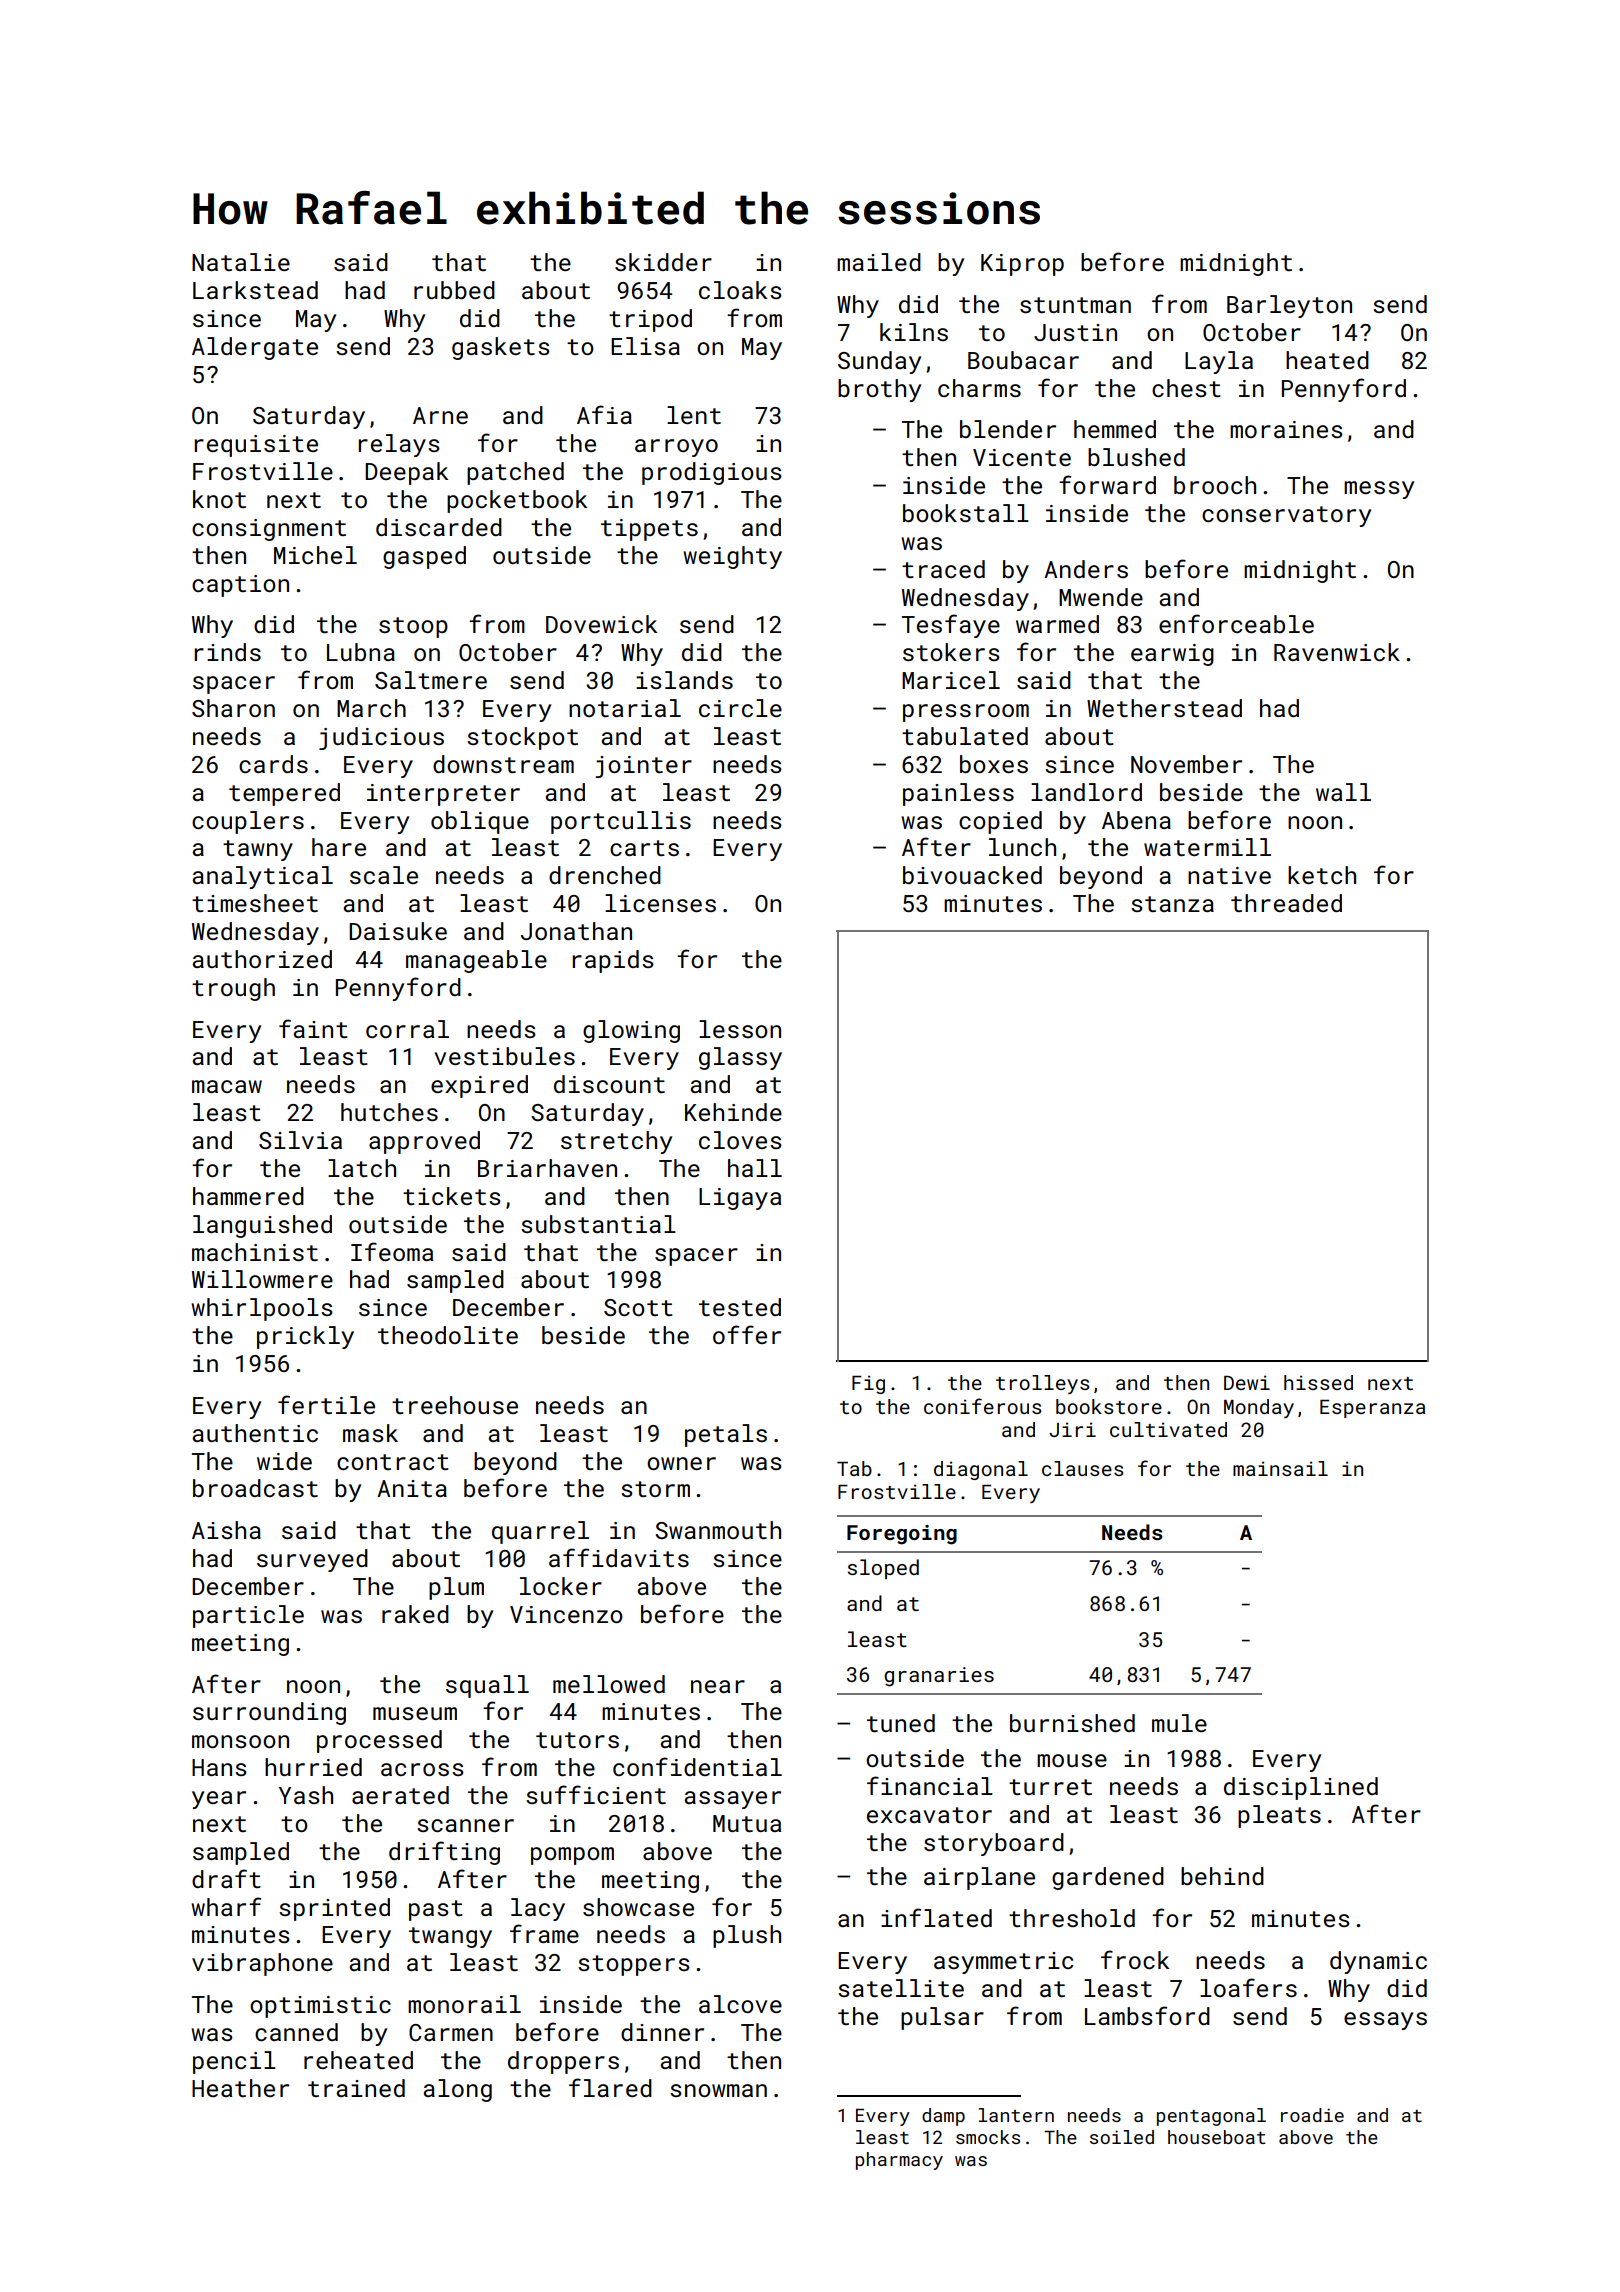 Image resolution: width=1620 pixels, height=2292 pixels. Describe the element at coordinates (219, 1767) in the page. I see `Hans` at that location.
